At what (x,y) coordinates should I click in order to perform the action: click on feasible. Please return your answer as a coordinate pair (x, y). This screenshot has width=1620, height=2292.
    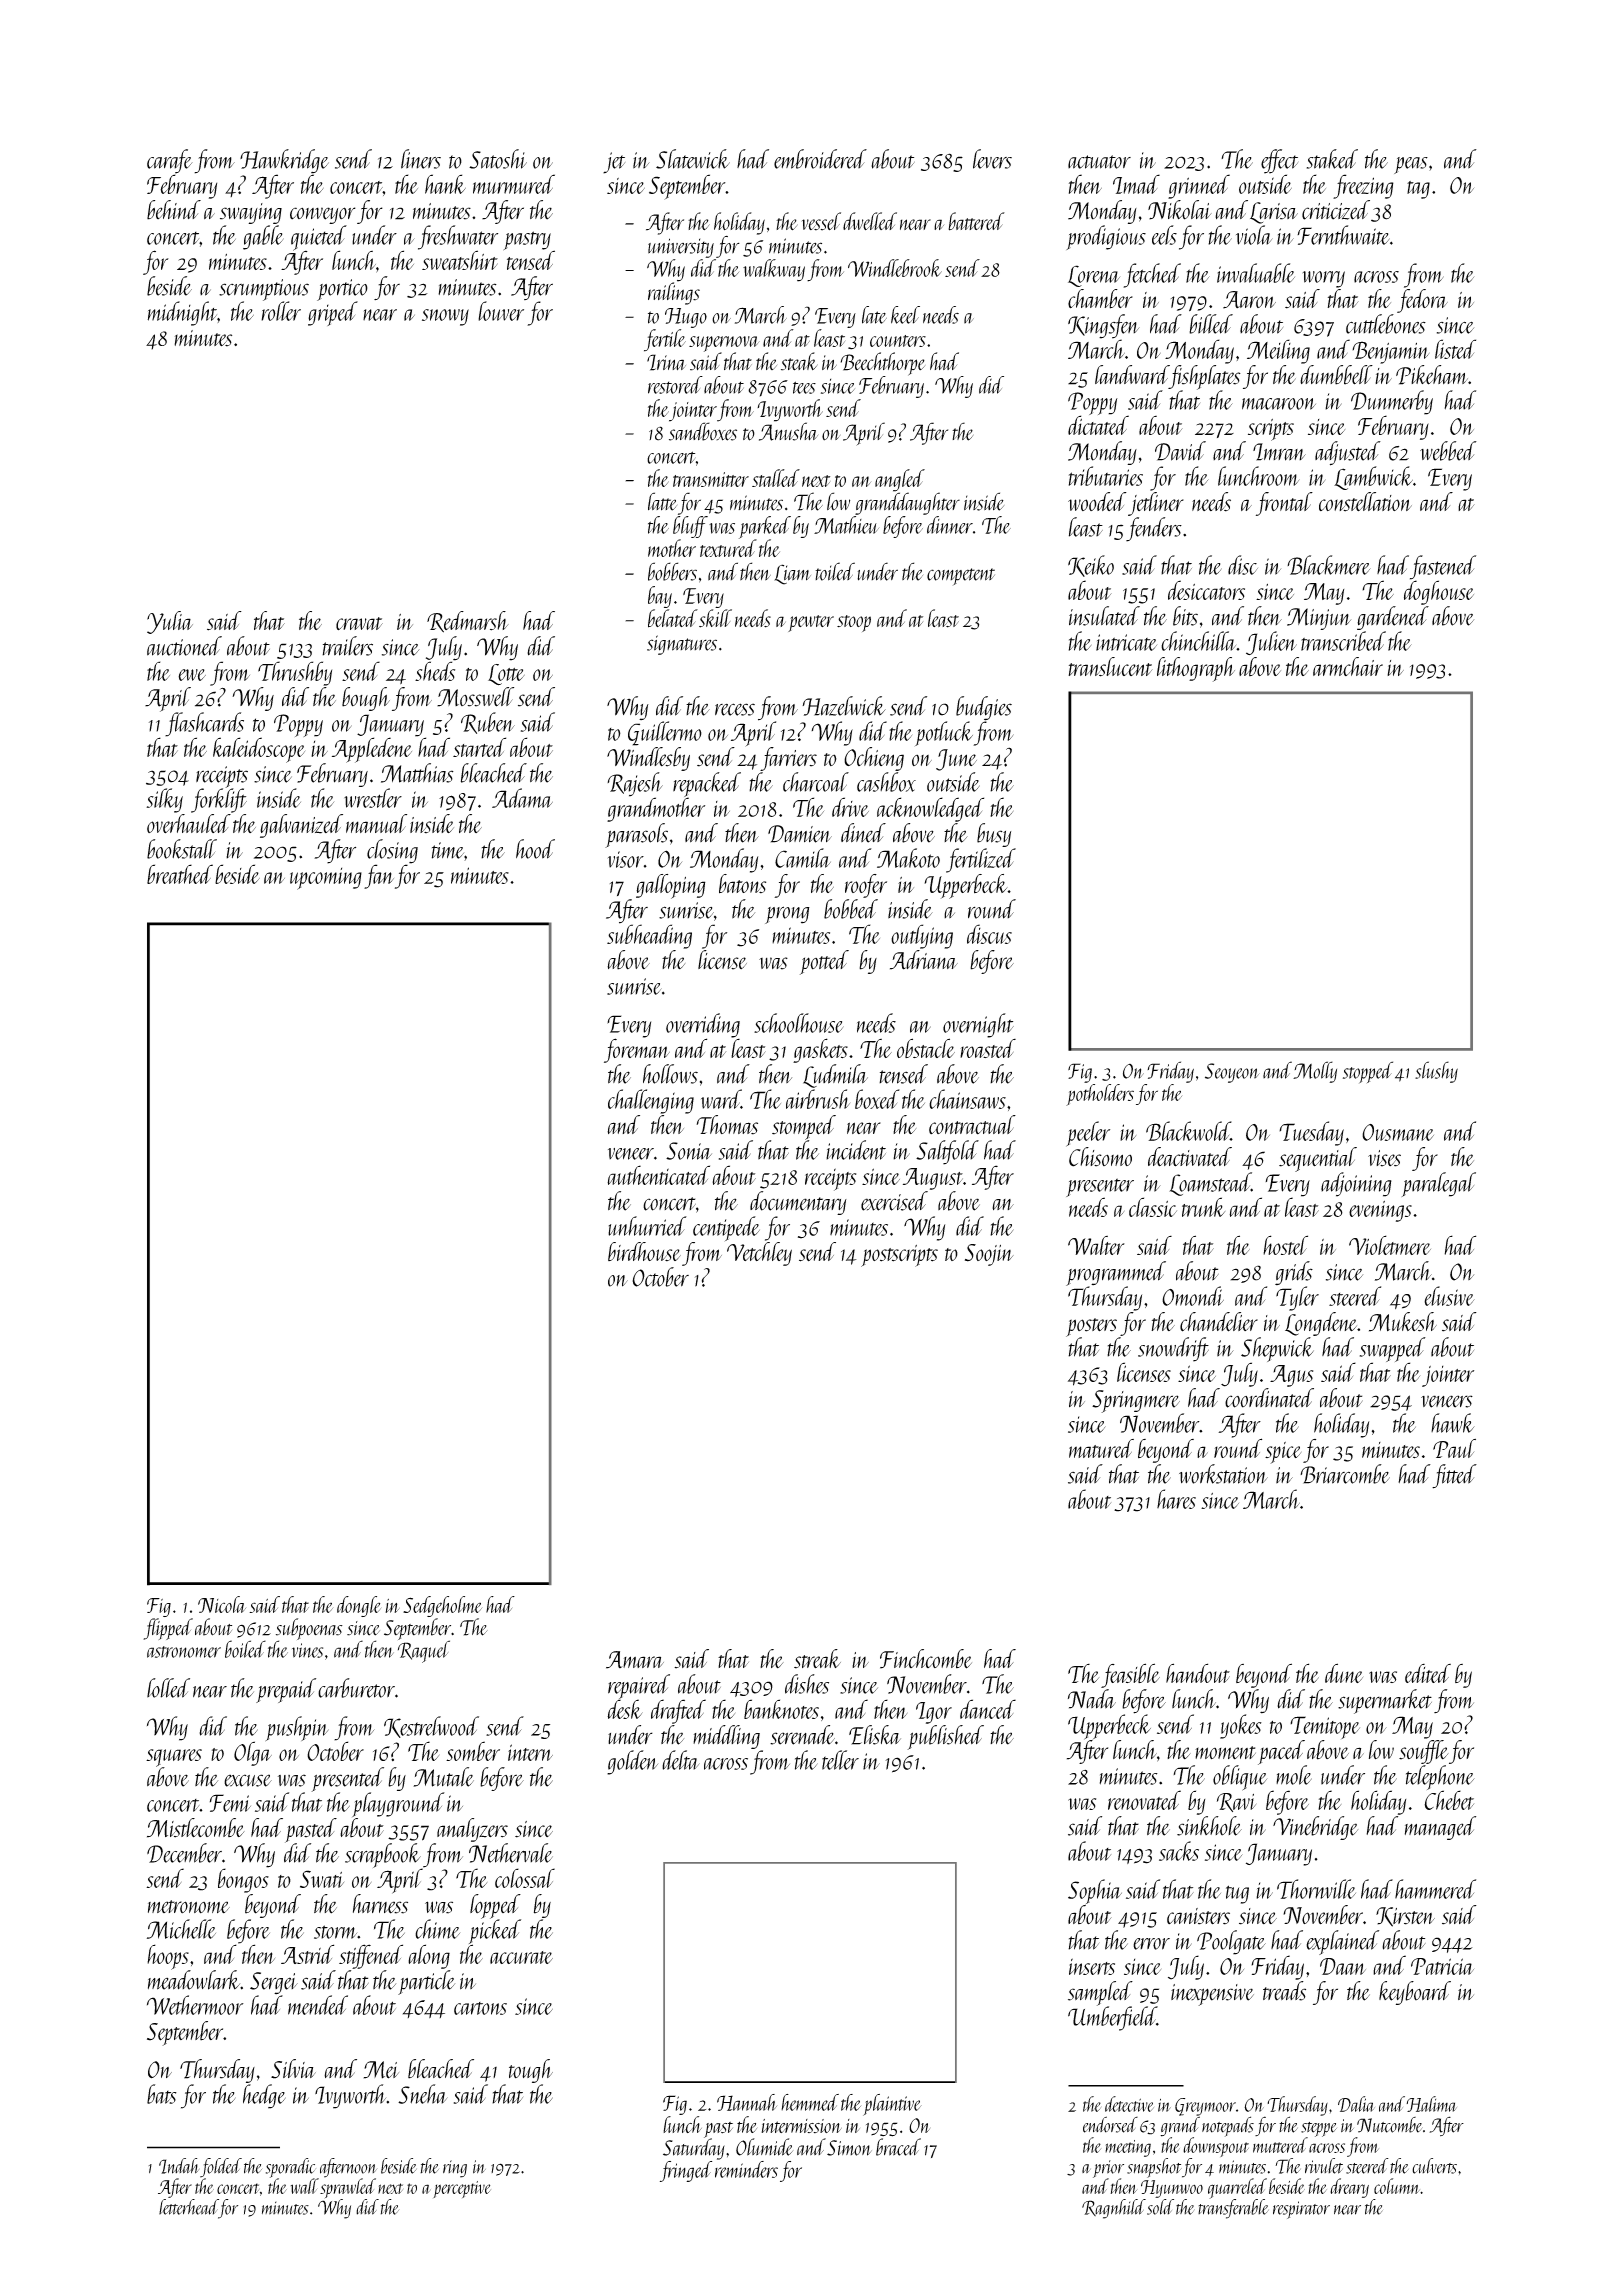
    Looking at the image, I should click on (1130, 1675).
